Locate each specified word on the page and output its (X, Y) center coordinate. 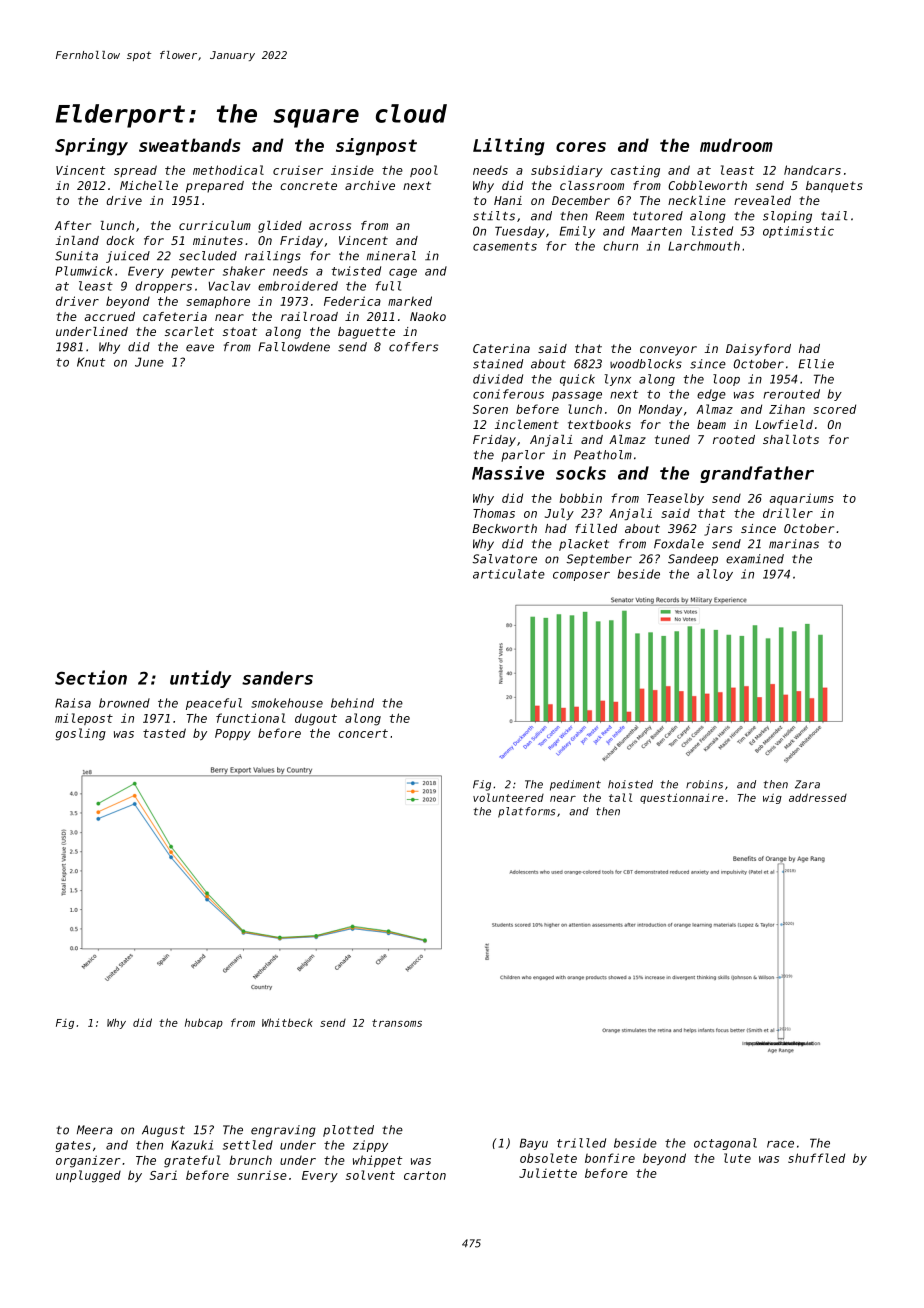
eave (200, 348)
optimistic (798, 232)
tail (834, 216)
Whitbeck (287, 1022)
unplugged (88, 1176)
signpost (376, 147)
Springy (91, 147)
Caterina (501, 348)
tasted (164, 733)
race (780, 1144)
